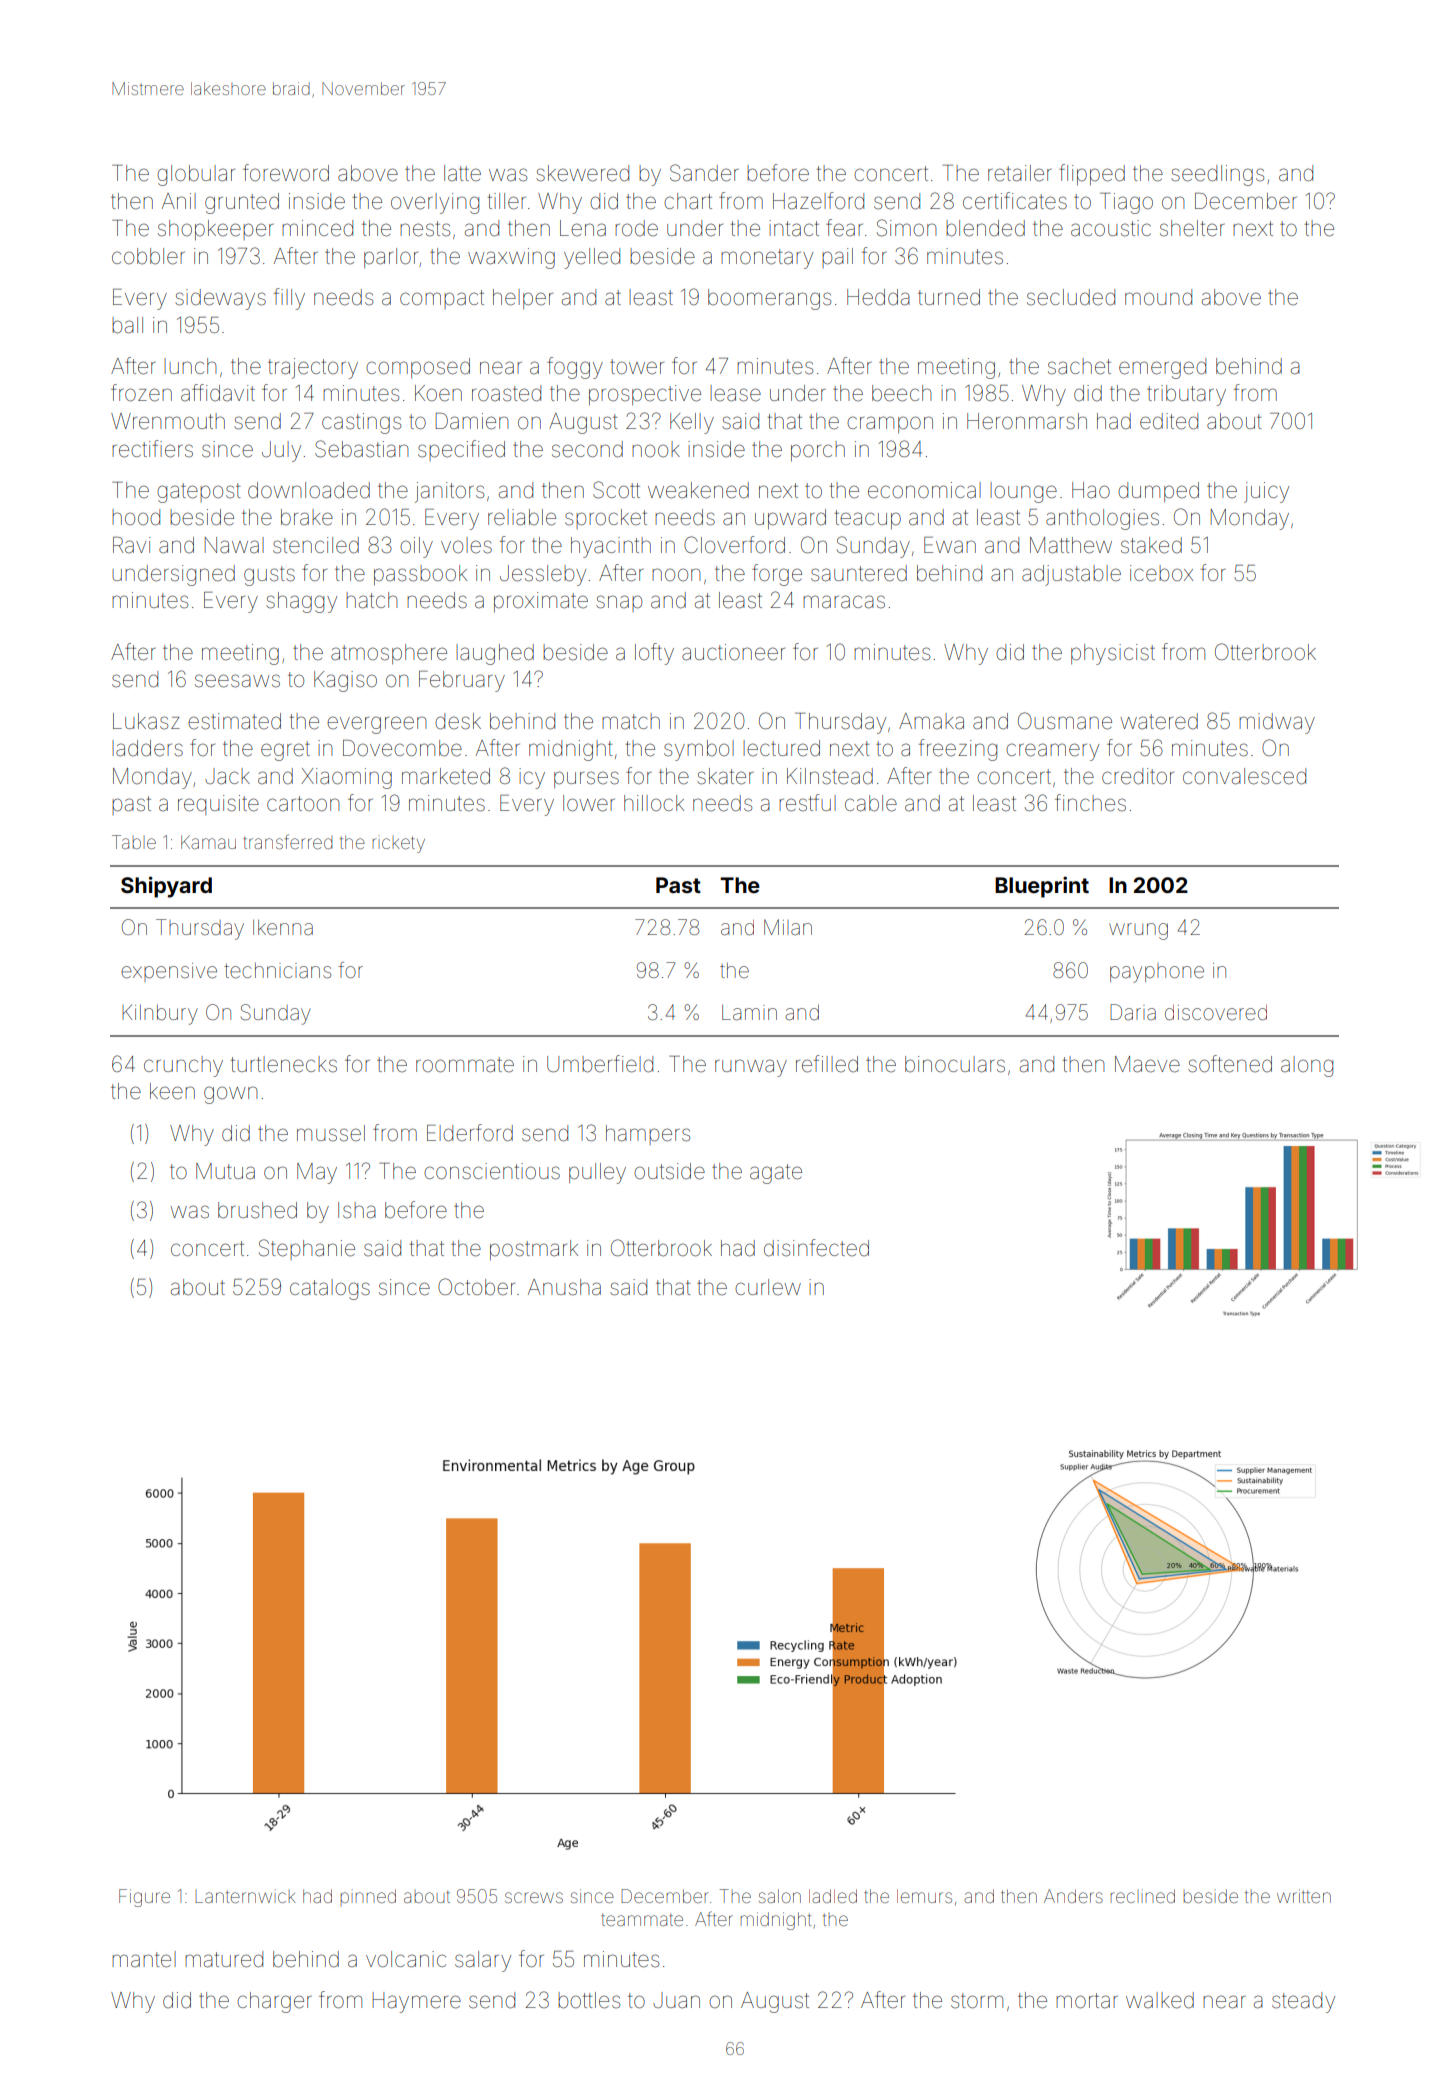 This document has height=2100, width=1450. I want to click on gown, so click(230, 1095).
